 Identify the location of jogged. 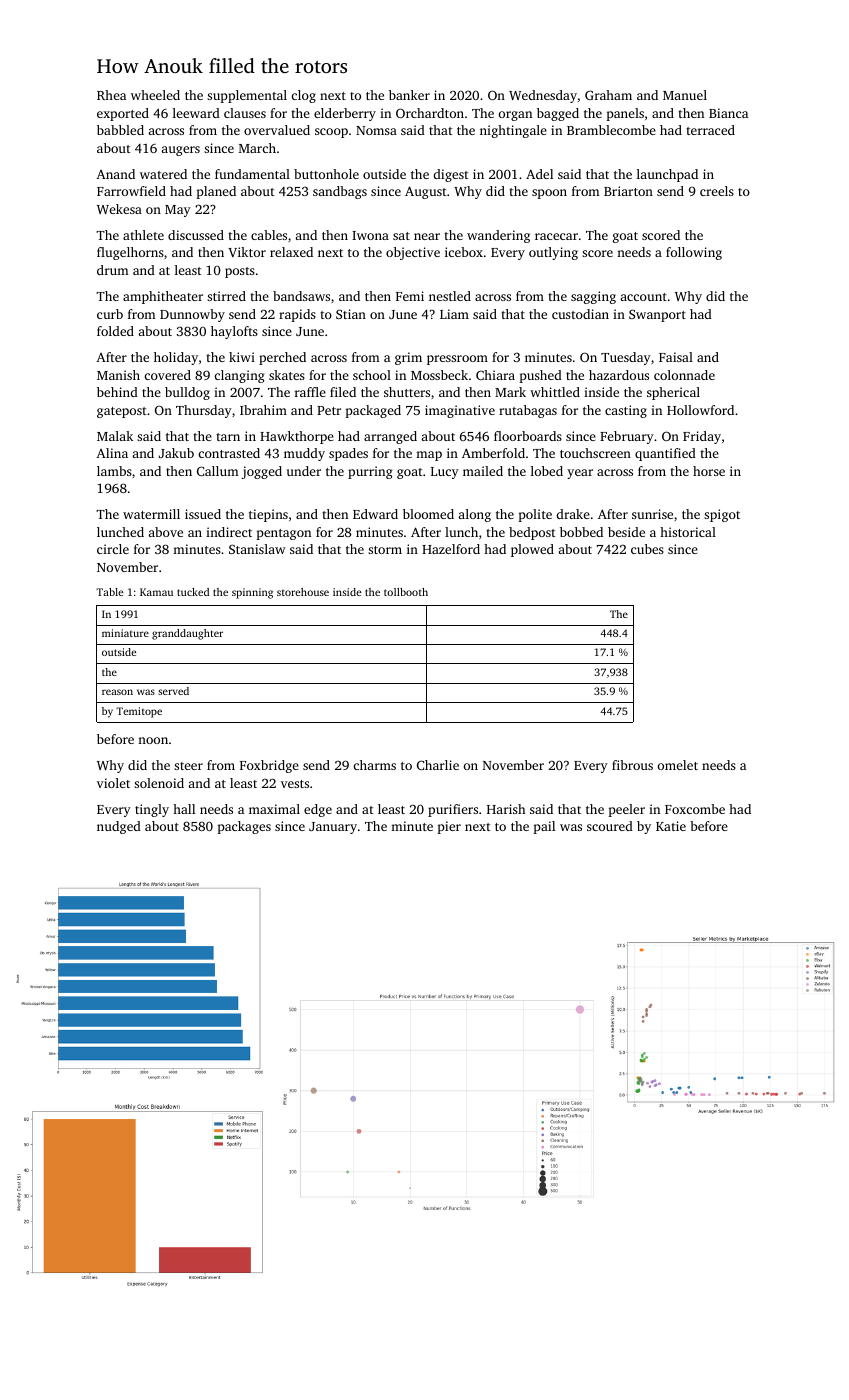
(262, 472).
